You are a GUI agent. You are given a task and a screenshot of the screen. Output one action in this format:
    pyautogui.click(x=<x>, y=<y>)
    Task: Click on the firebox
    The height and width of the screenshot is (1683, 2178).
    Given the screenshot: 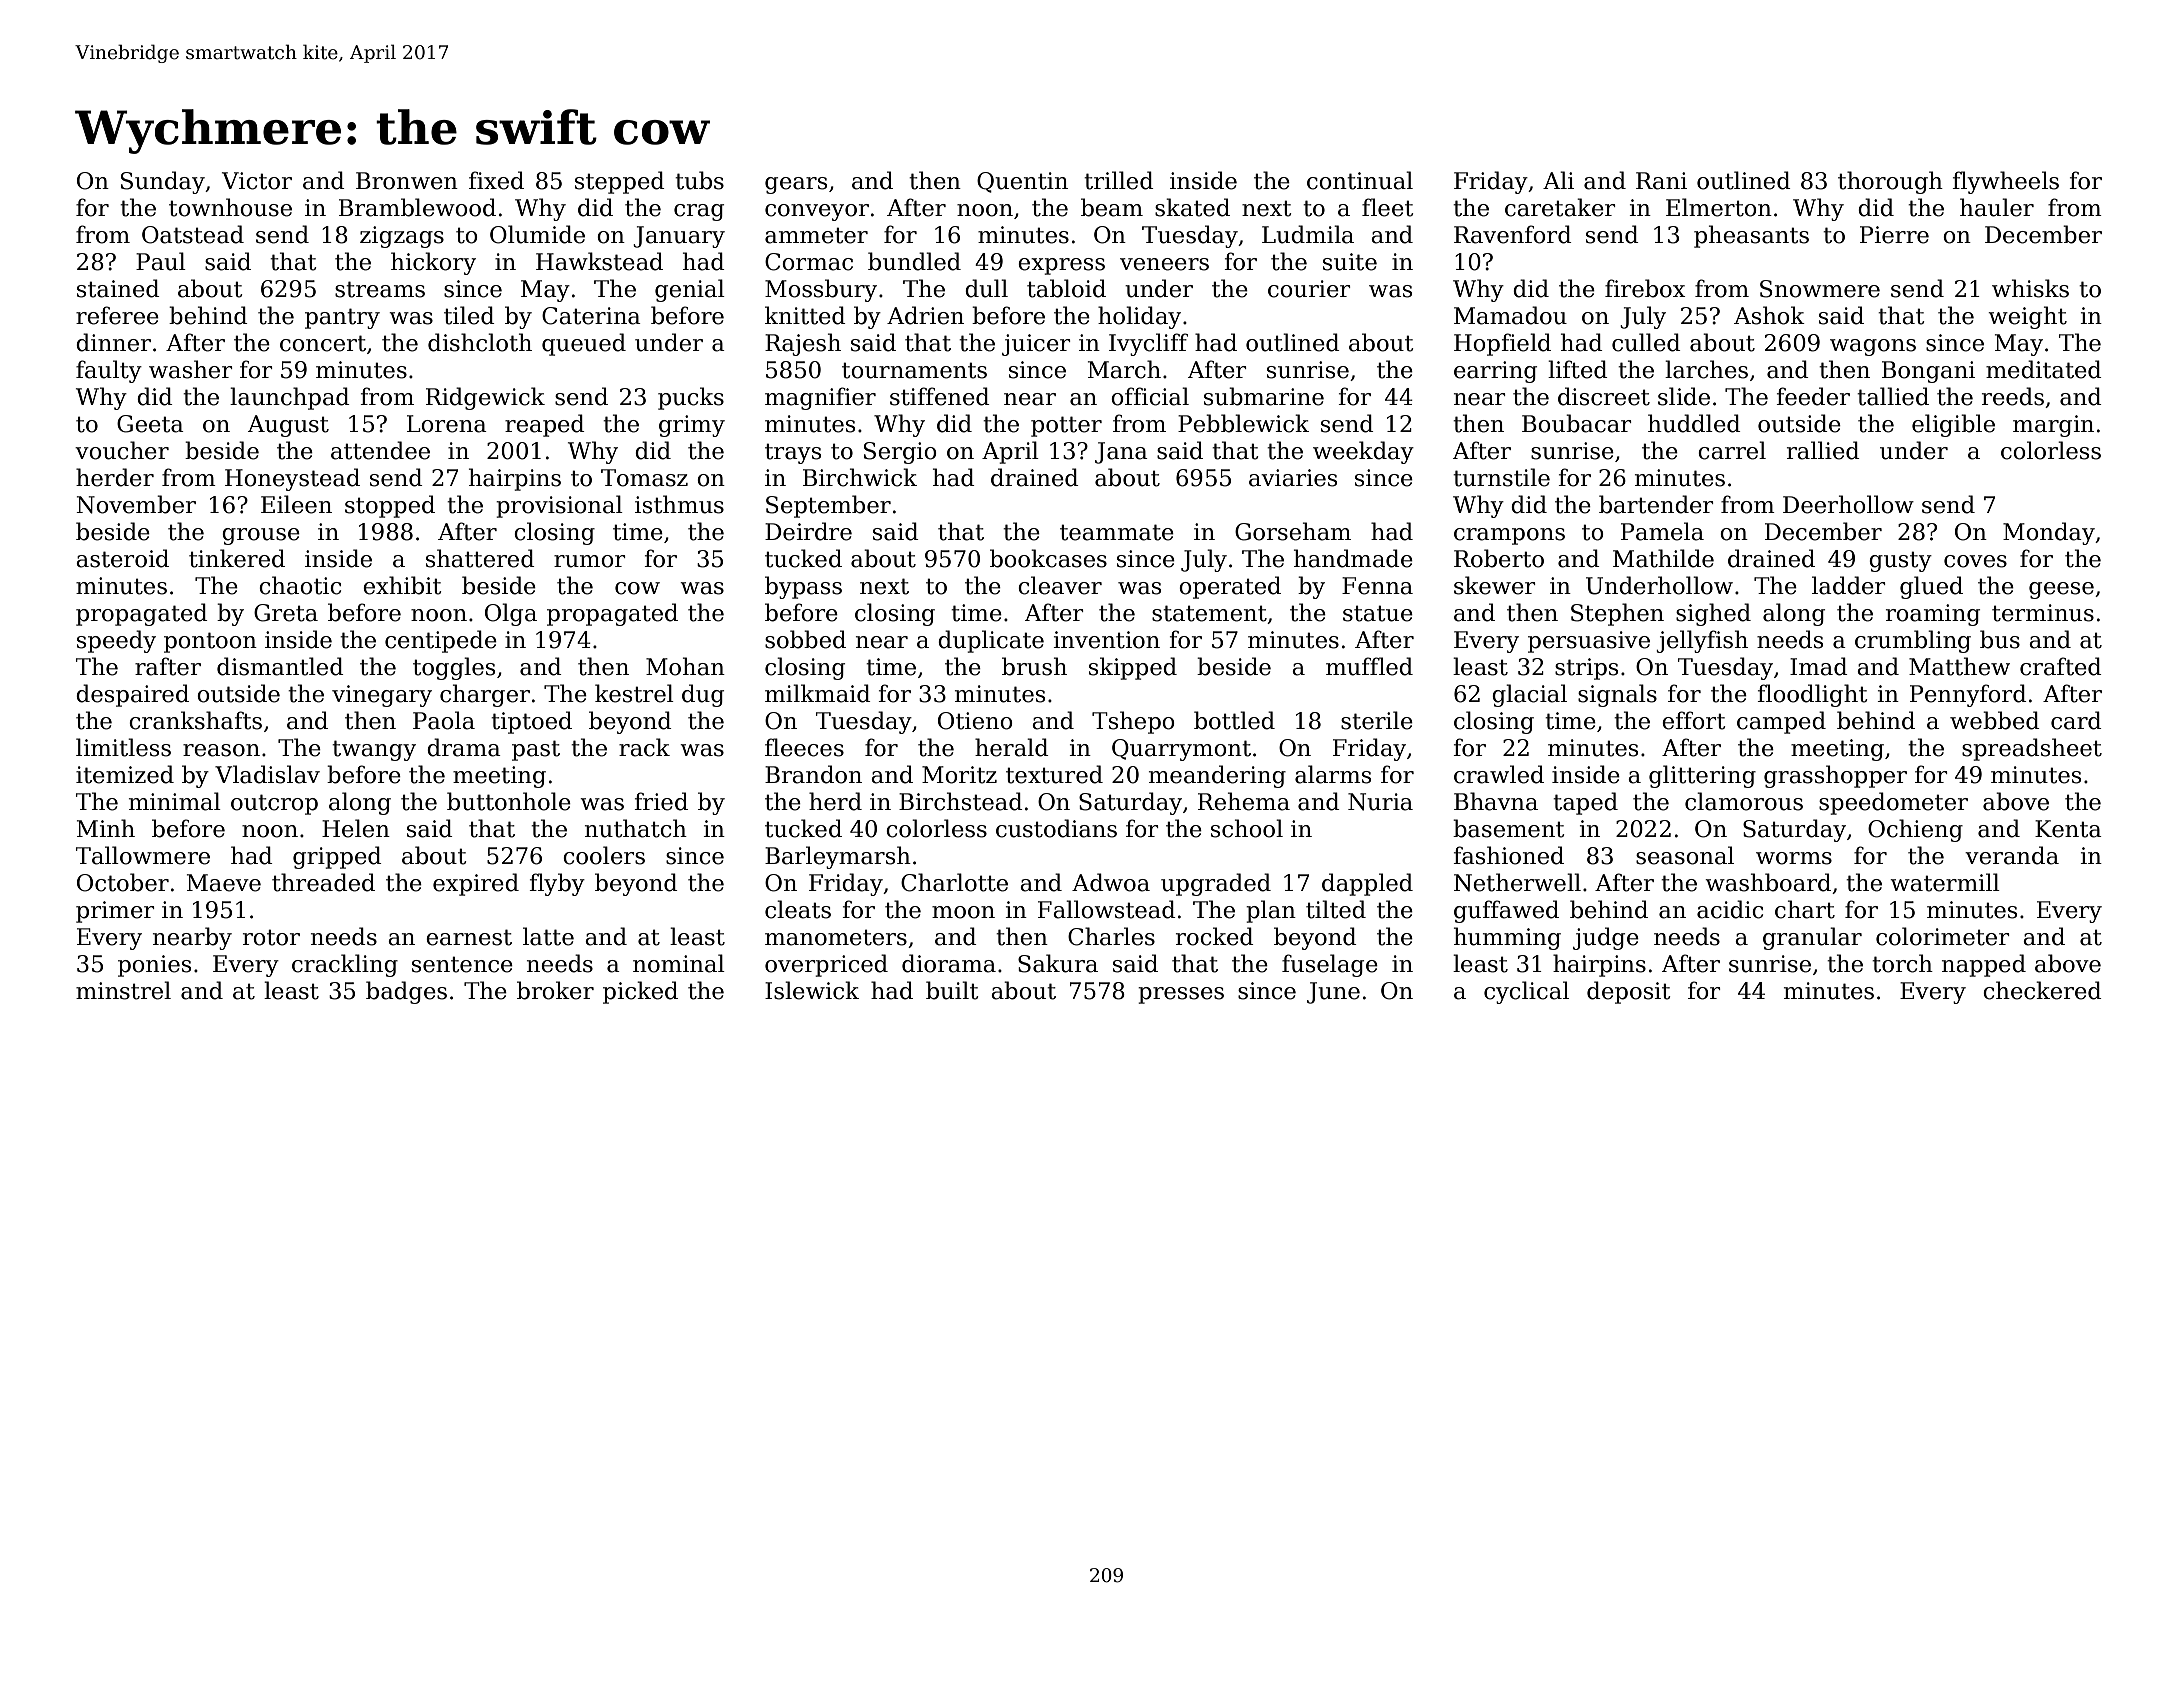 What is the action you would take?
    pyautogui.click(x=1645, y=288)
